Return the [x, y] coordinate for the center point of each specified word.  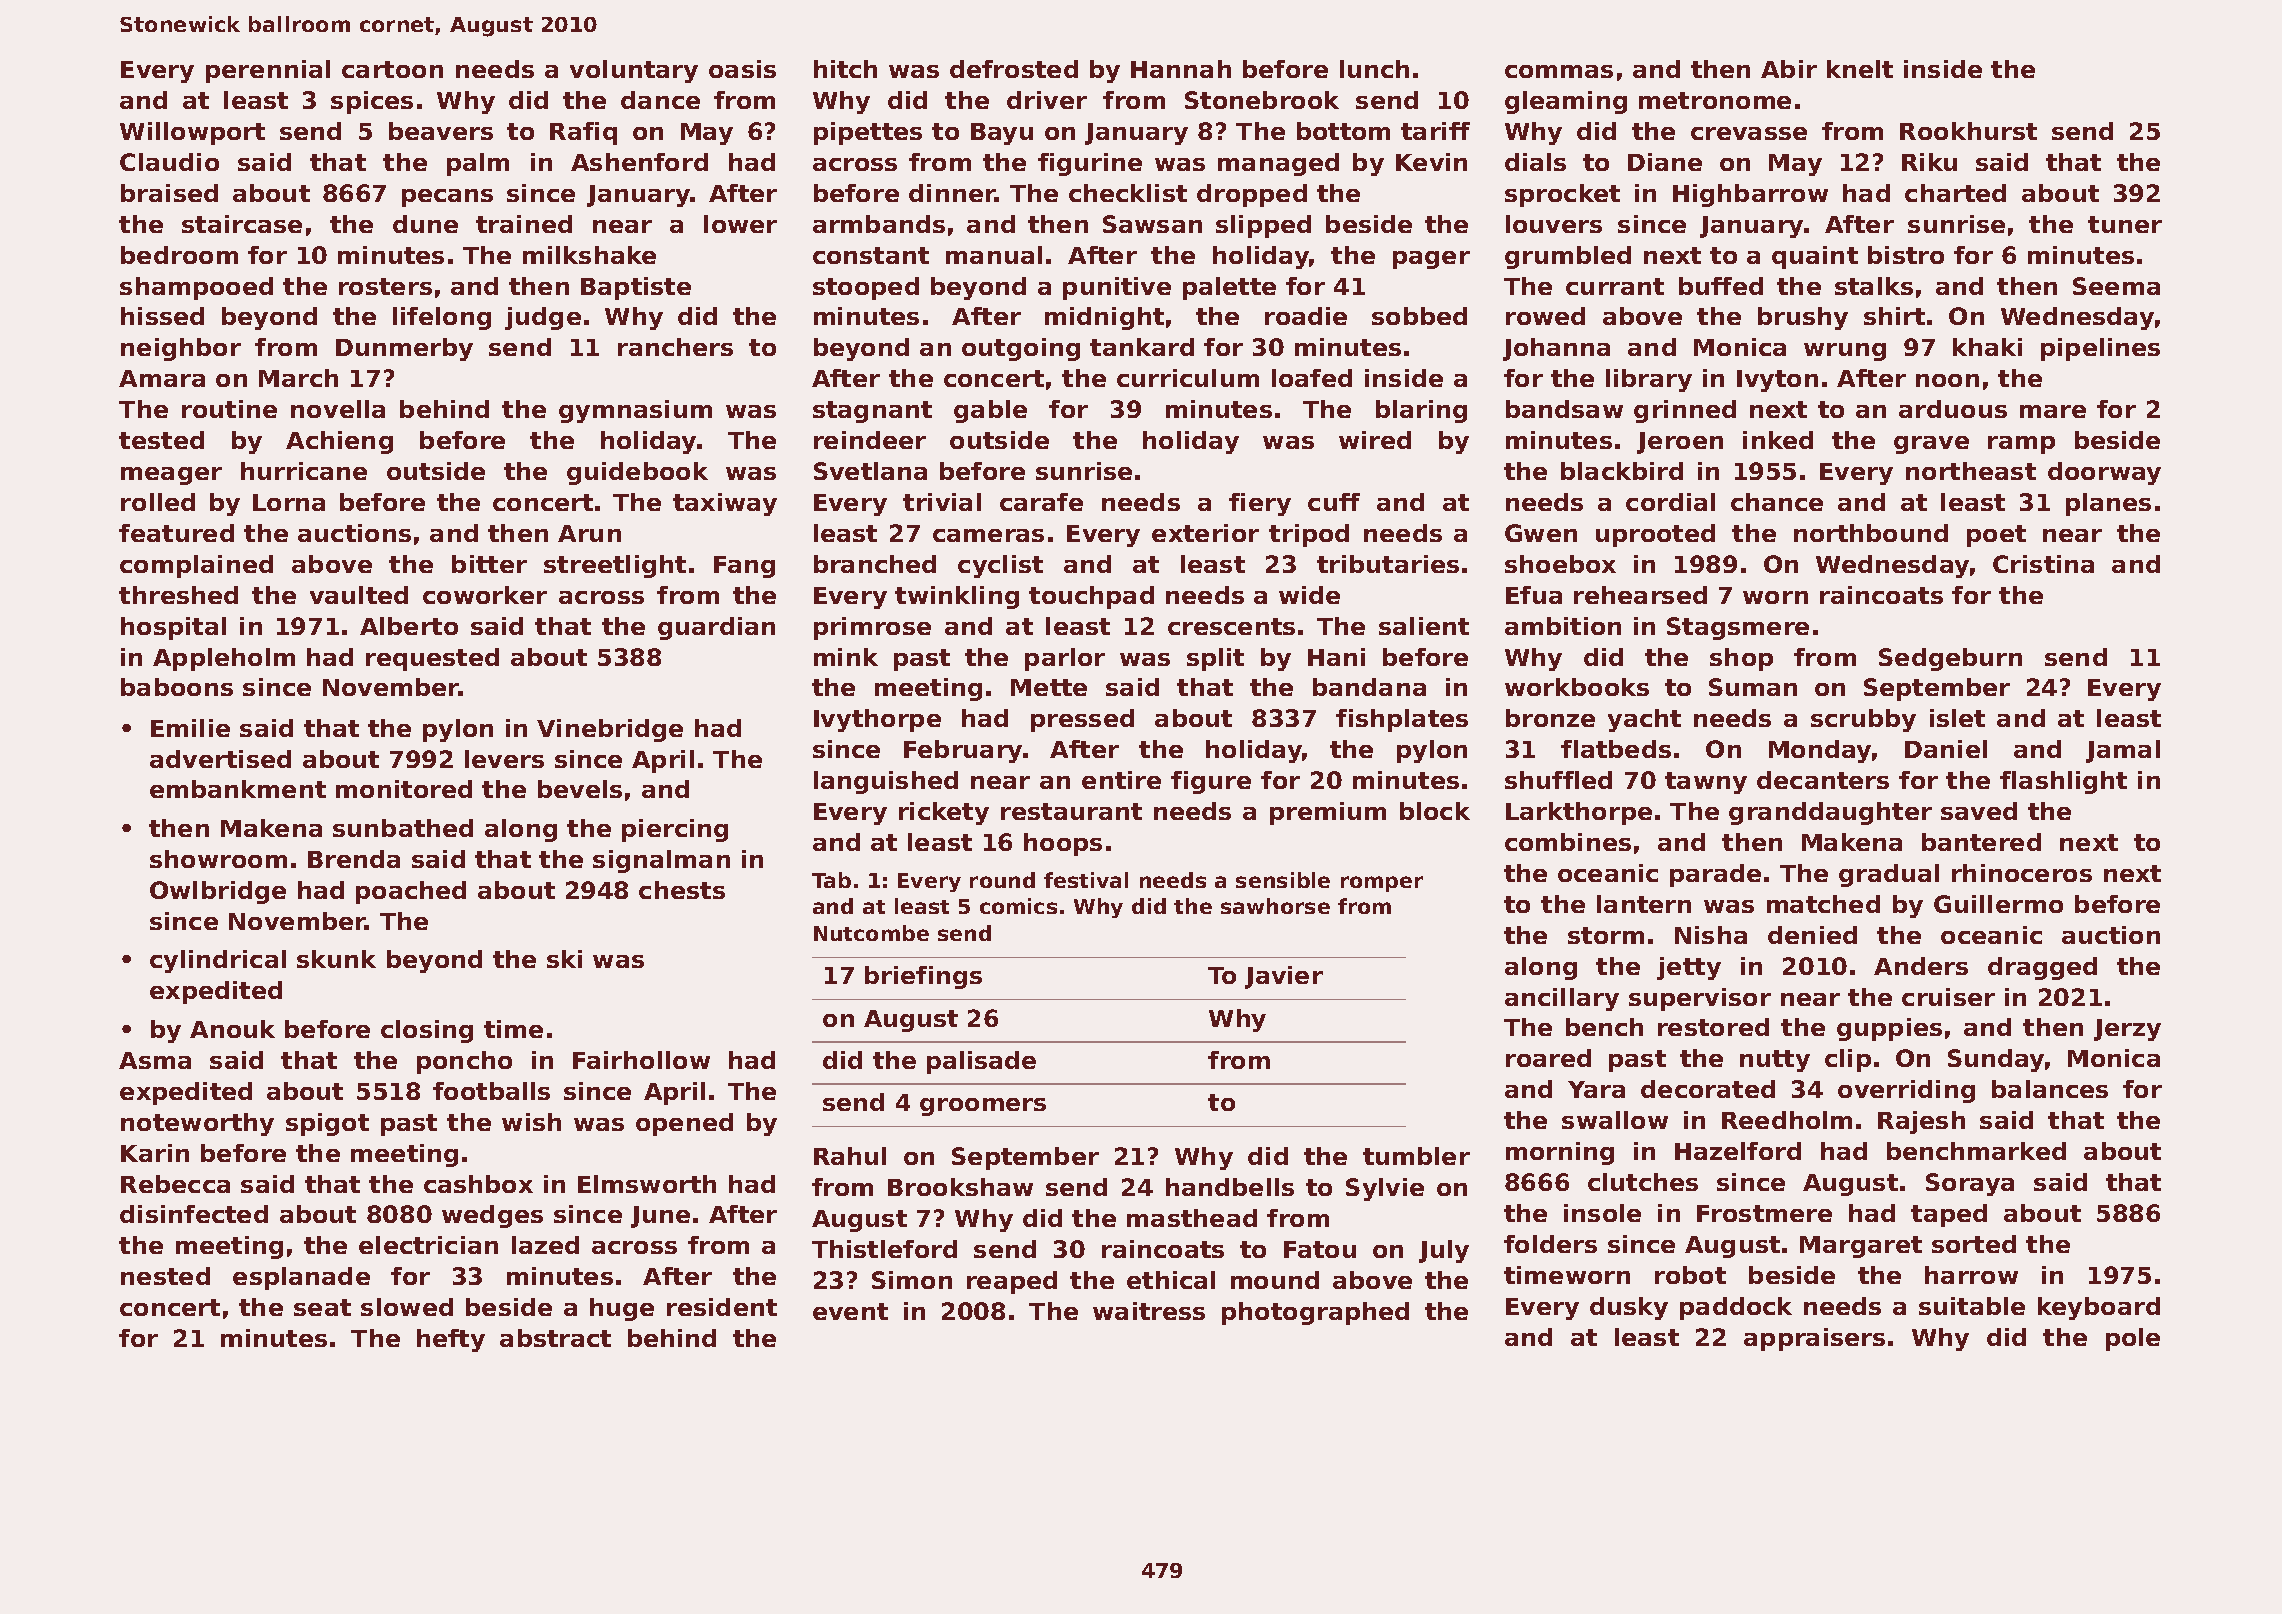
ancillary [1562, 999]
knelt [1860, 69]
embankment [238, 789]
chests [682, 890]
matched [1823, 904]
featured [176, 533]
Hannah [1181, 69]
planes [2108, 504]
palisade [981, 1062]
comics [1018, 906]
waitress [1149, 1311]
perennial [268, 71]
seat [322, 1307]
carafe [1041, 502]
